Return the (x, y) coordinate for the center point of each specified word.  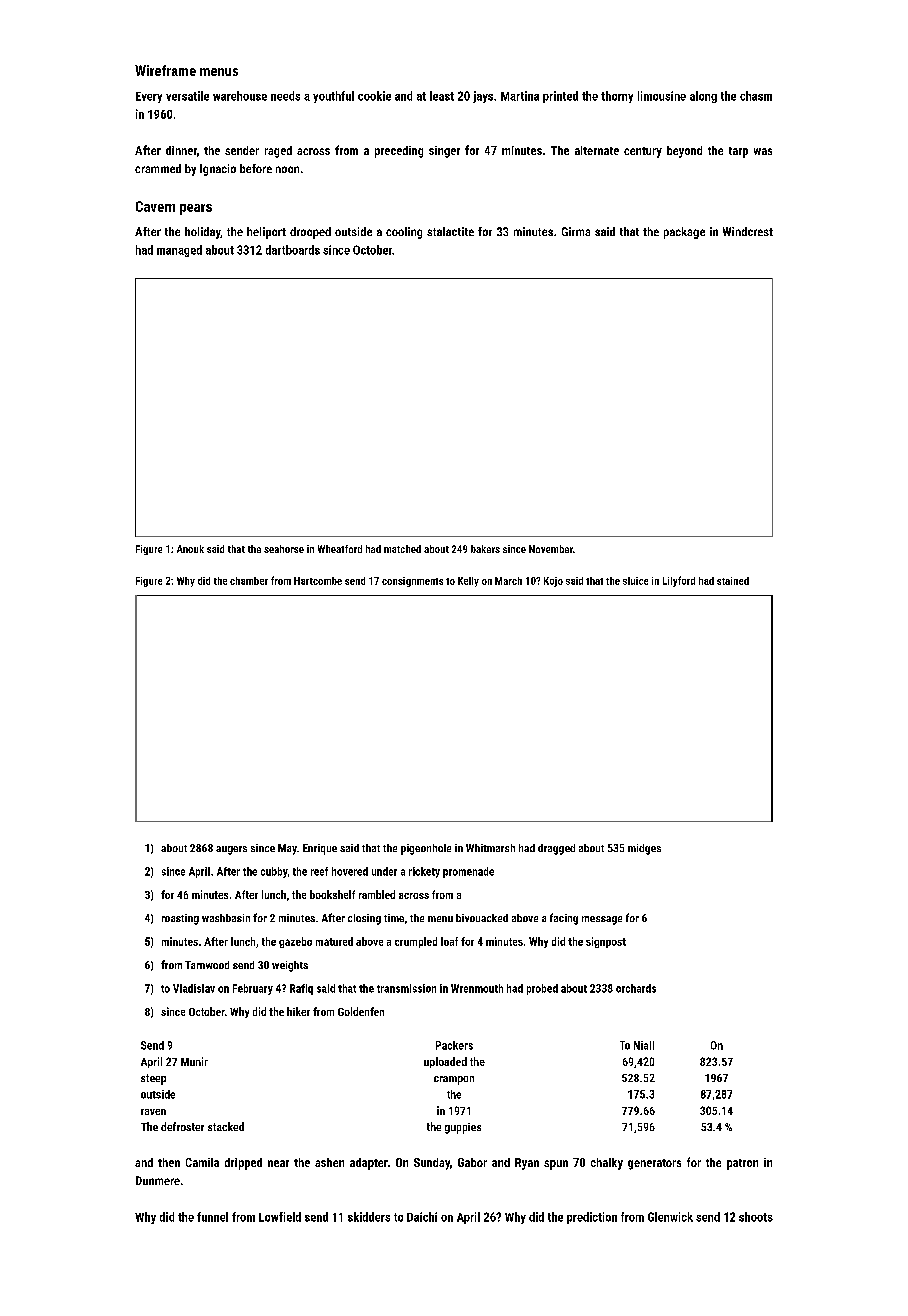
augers (231, 850)
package (684, 233)
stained (733, 581)
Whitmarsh (490, 848)
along (703, 97)
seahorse (284, 549)
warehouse (240, 96)
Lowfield (280, 1217)
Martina (520, 96)
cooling (404, 233)
